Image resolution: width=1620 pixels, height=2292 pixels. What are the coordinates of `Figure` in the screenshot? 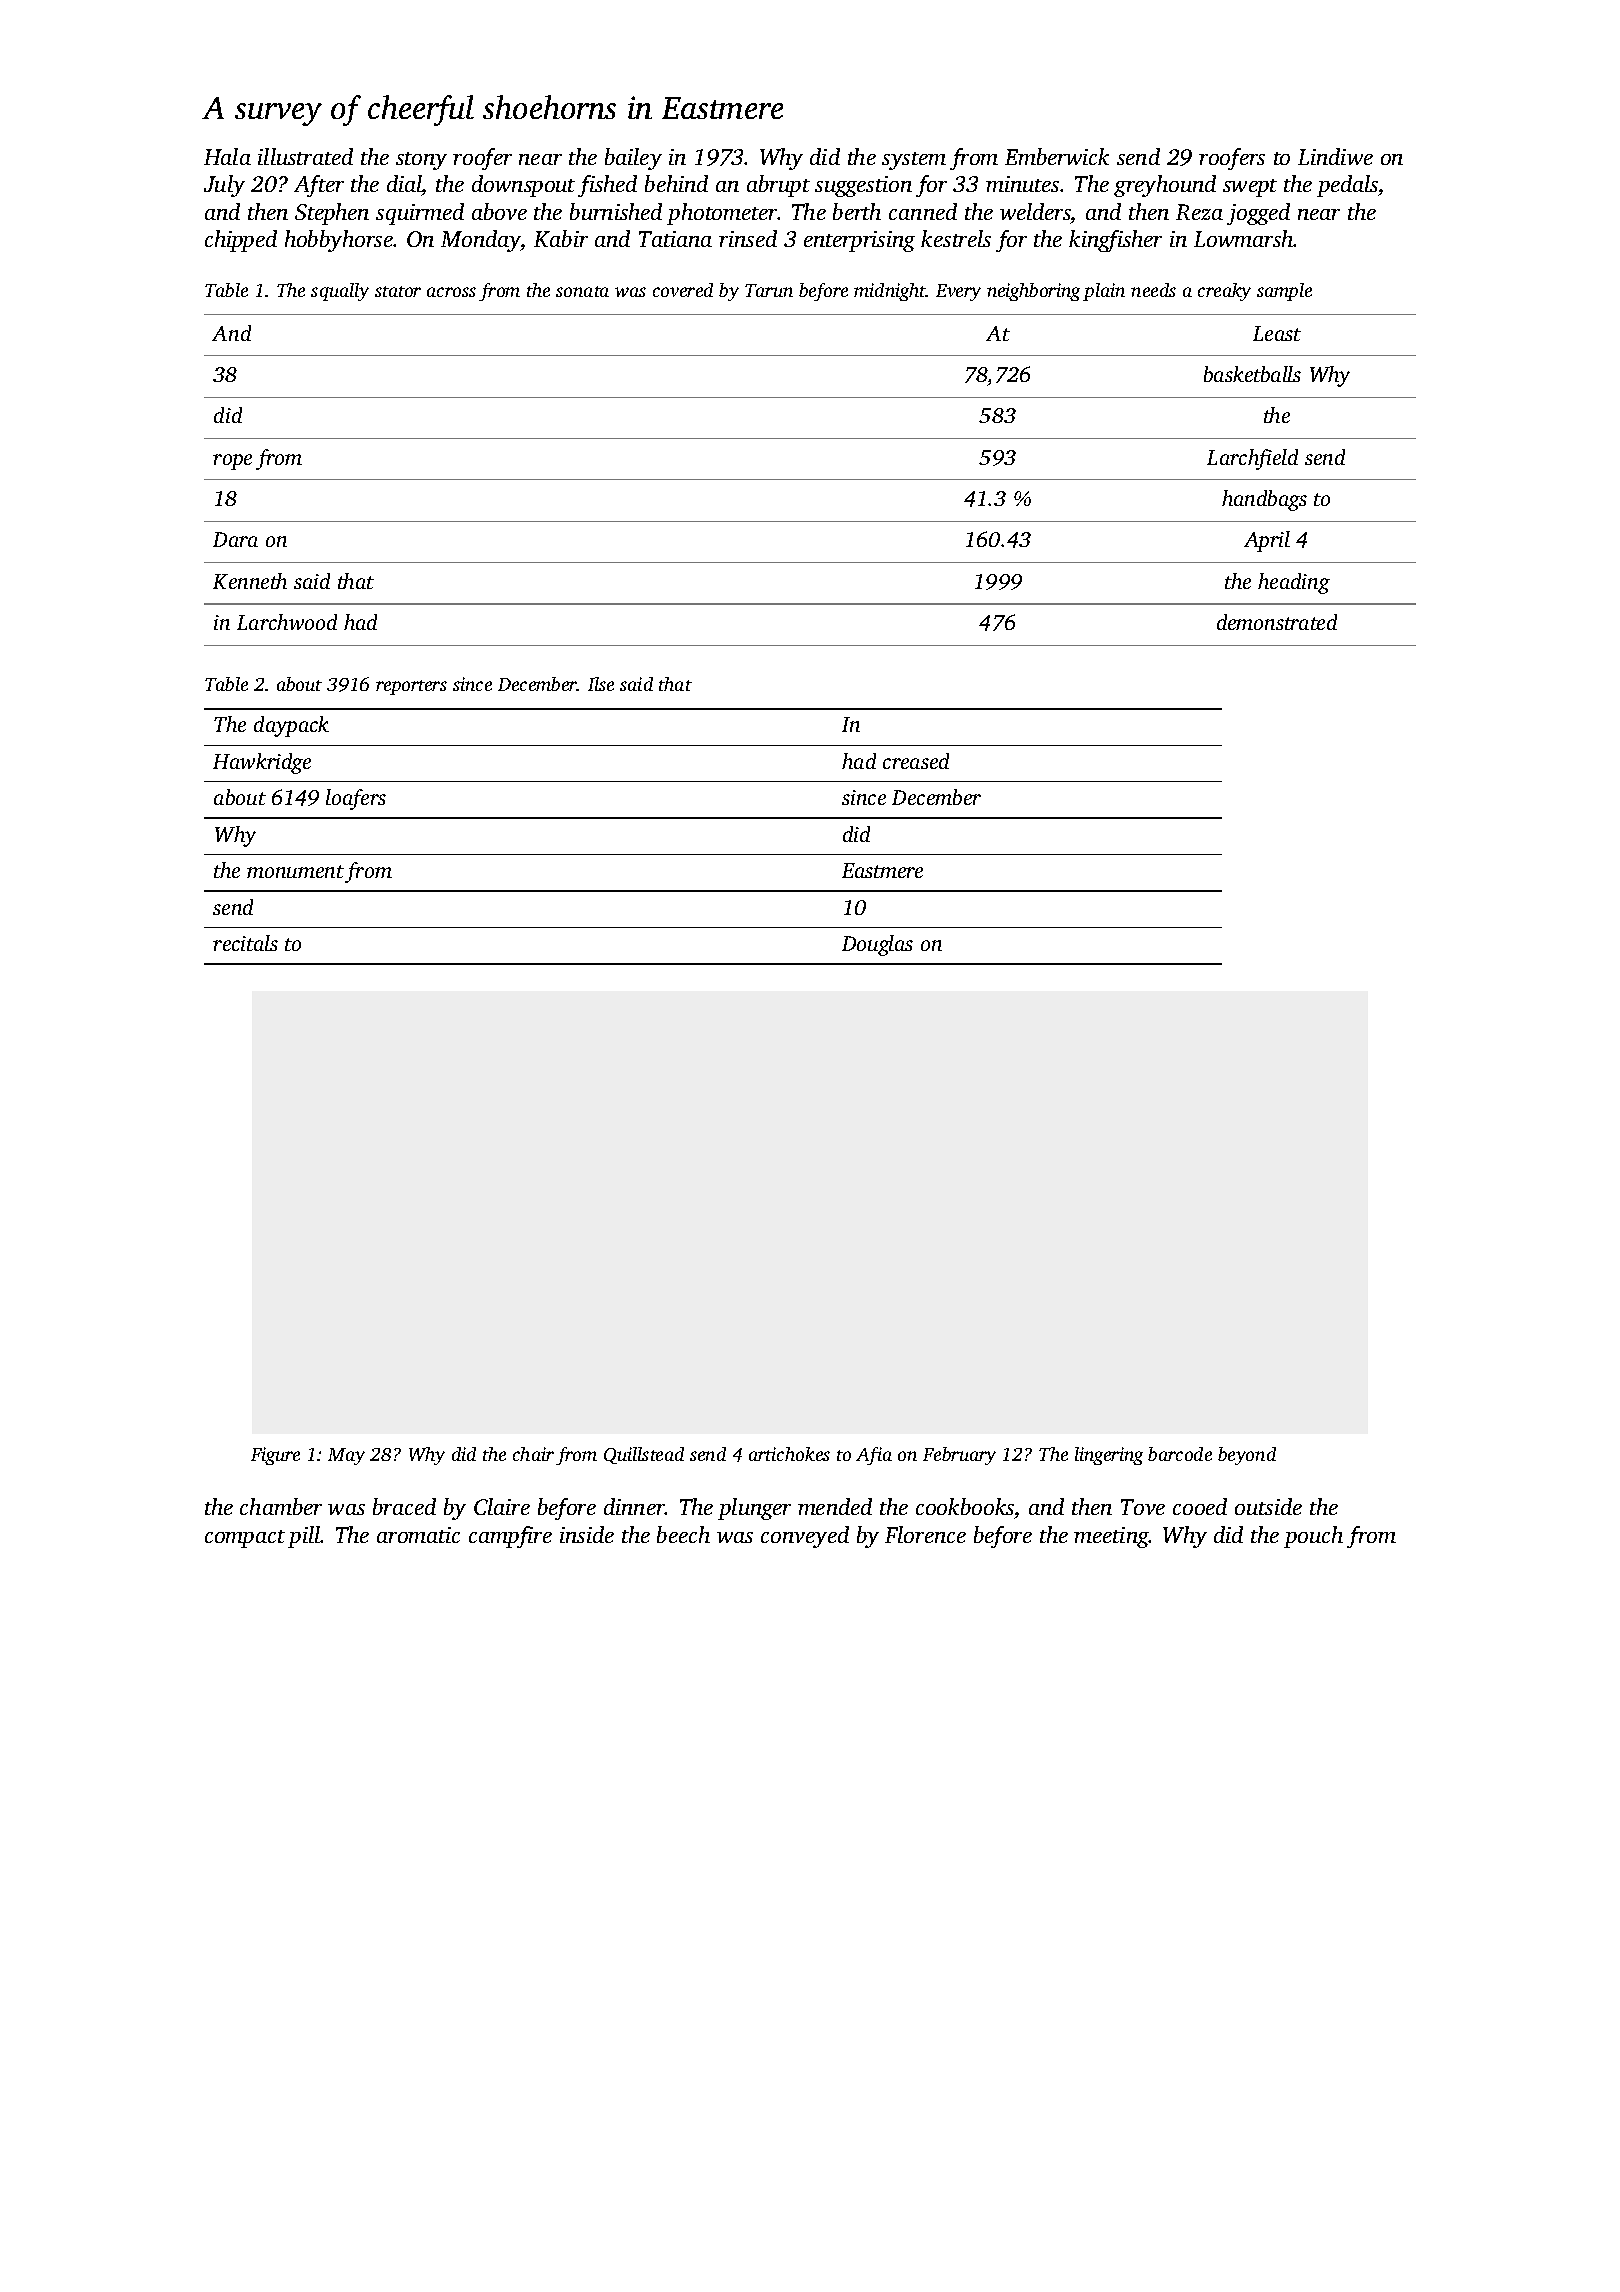 It's located at (275, 1456).
